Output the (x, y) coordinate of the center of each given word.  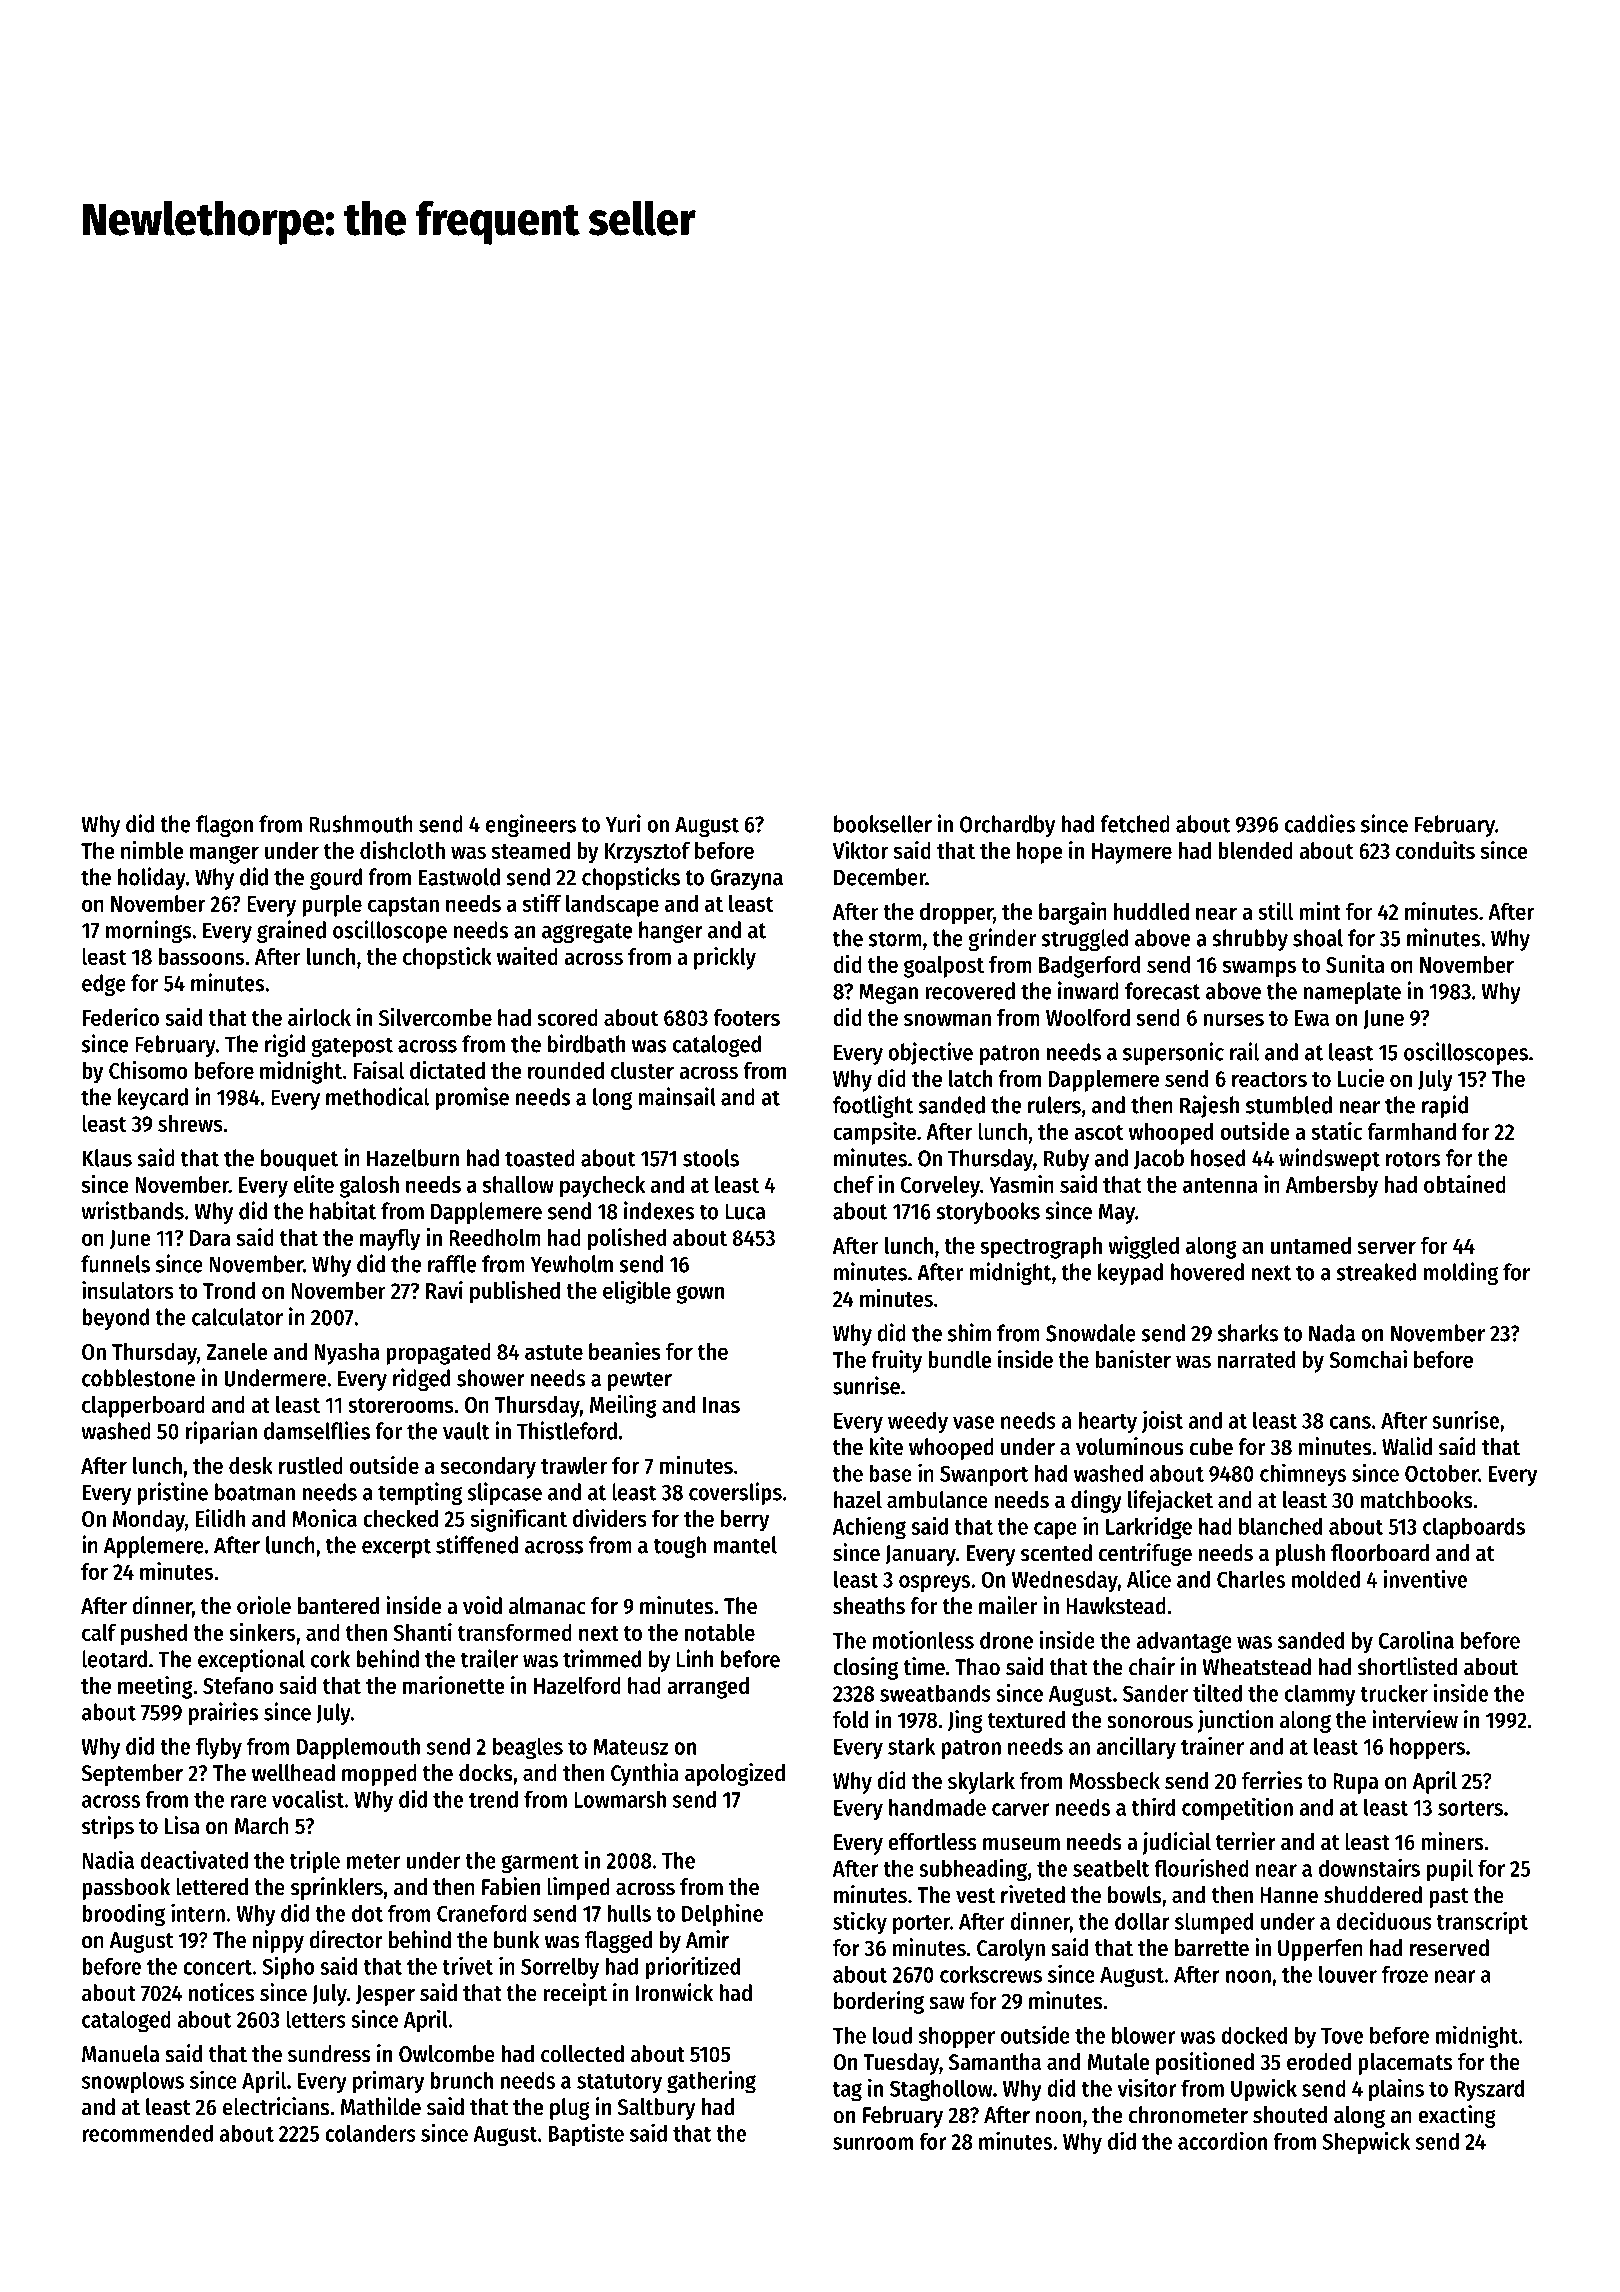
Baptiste (586, 2135)
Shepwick (1366, 2143)
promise (472, 1098)
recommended (147, 2133)
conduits (1435, 850)
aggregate (587, 933)
